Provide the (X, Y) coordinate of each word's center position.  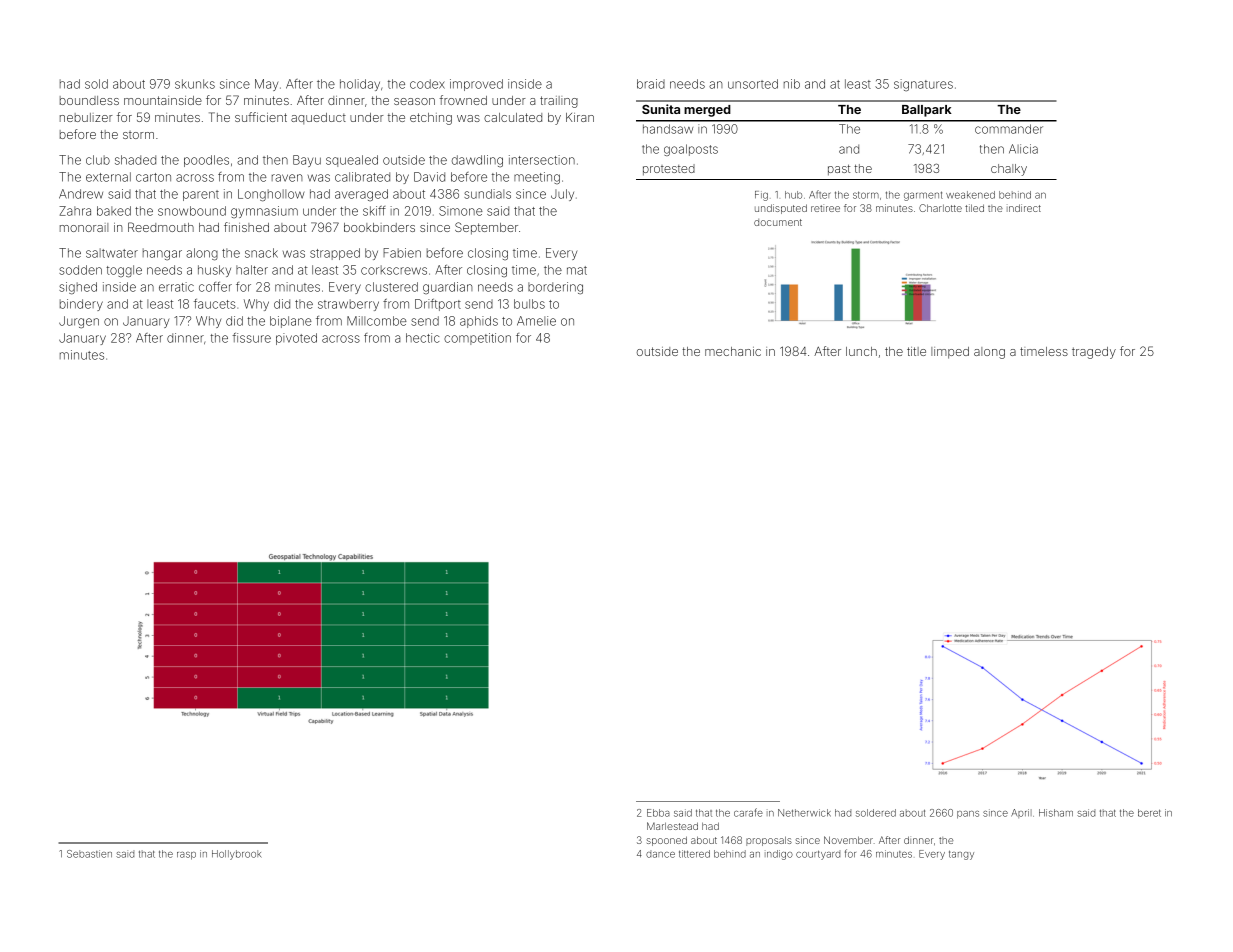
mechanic (733, 351)
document (778, 222)
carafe (748, 812)
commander (1009, 129)
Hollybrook (237, 855)
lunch (861, 351)
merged (707, 111)
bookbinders (379, 227)
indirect (1024, 208)
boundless (89, 100)
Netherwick (804, 813)
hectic (422, 338)
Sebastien (89, 854)
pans (968, 815)
